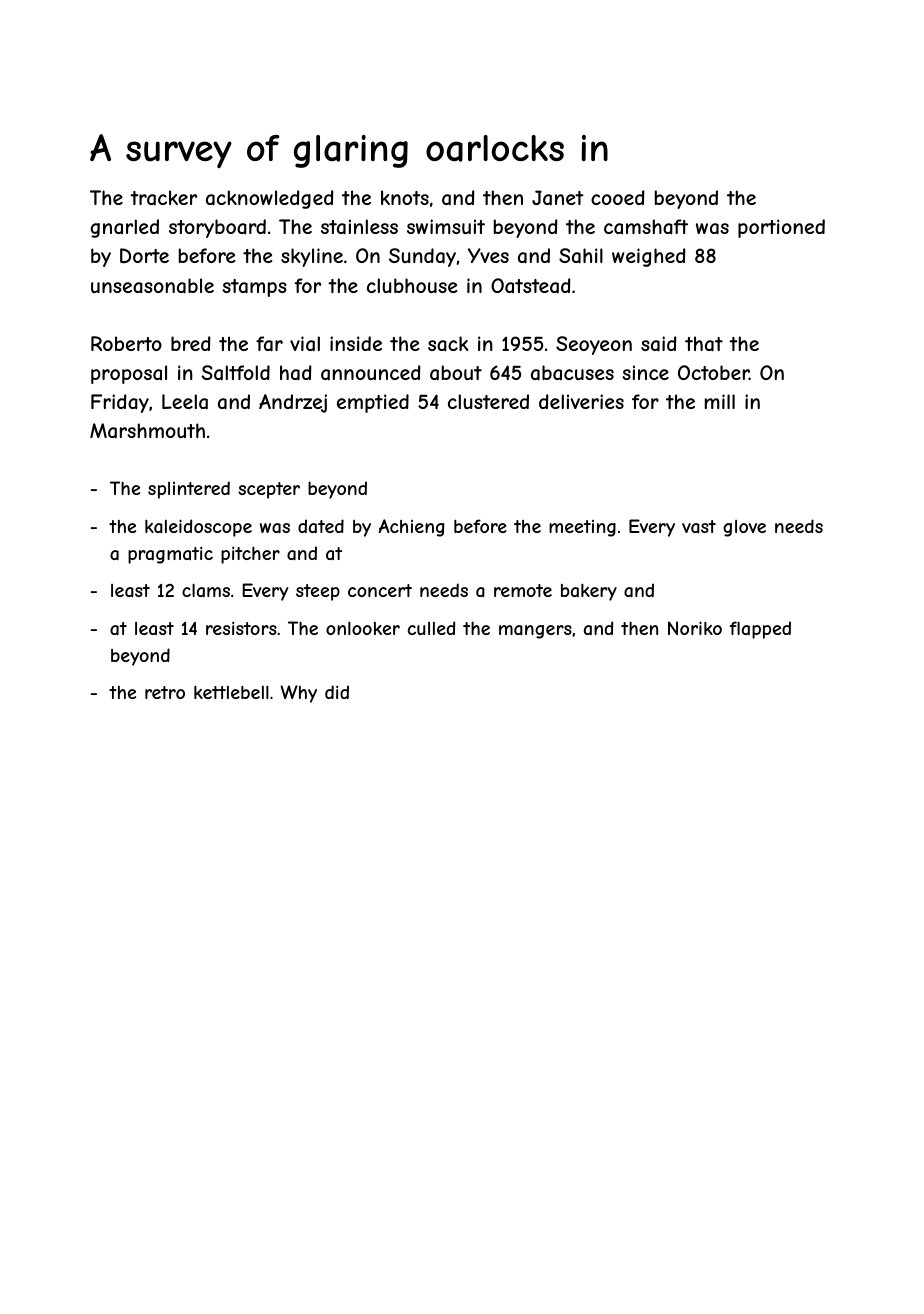 The height and width of the screenshot is (1314, 924). I want to click on gnarled, so click(125, 228).
